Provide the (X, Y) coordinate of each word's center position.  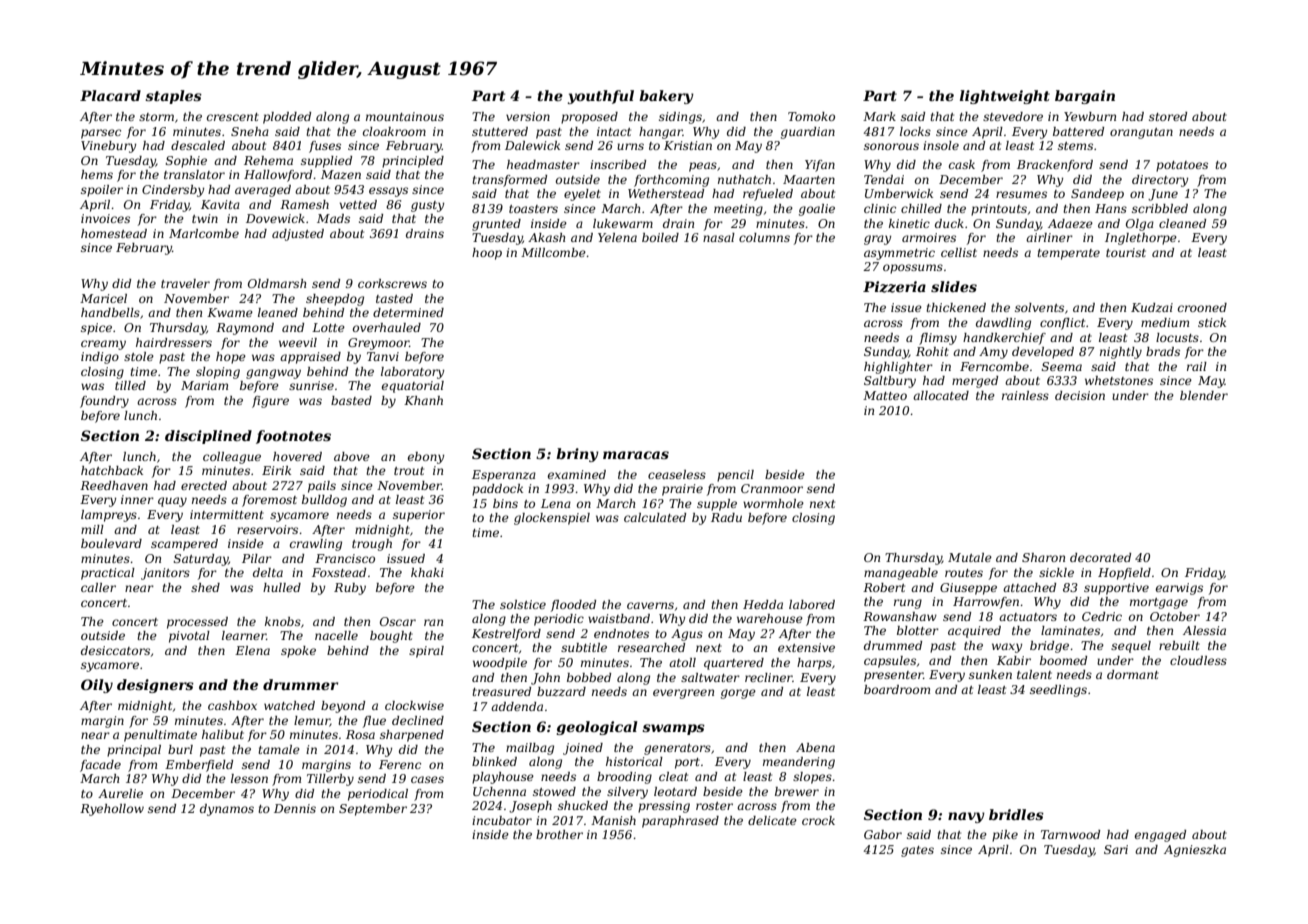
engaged (1160, 836)
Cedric (1102, 616)
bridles (1016, 814)
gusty (427, 206)
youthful (600, 97)
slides (954, 286)
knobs (283, 621)
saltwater (710, 677)
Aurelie (120, 793)
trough (372, 545)
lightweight (1005, 97)
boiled (660, 237)
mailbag (530, 749)
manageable (901, 574)
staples (173, 97)
